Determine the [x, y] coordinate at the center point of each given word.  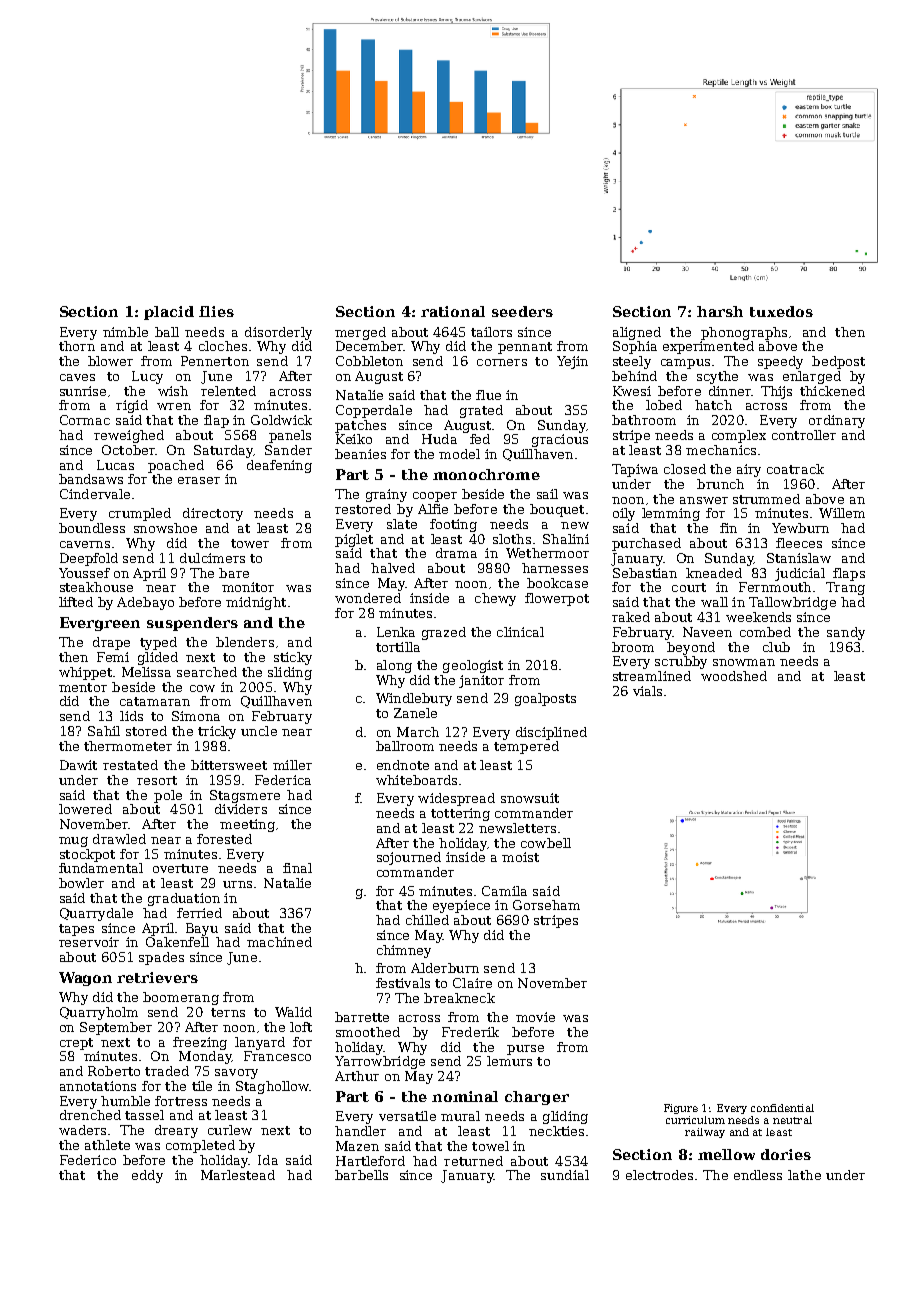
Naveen [707, 632]
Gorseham [546, 905]
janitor [481, 681]
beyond [691, 648]
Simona [196, 716]
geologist [473, 666]
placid [169, 313]
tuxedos [781, 311]
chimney [404, 951]
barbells [361, 1175]
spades [161, 958]
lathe [804, 1175]
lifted [76, 602]
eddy [147, 1176]
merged [360, 333]
